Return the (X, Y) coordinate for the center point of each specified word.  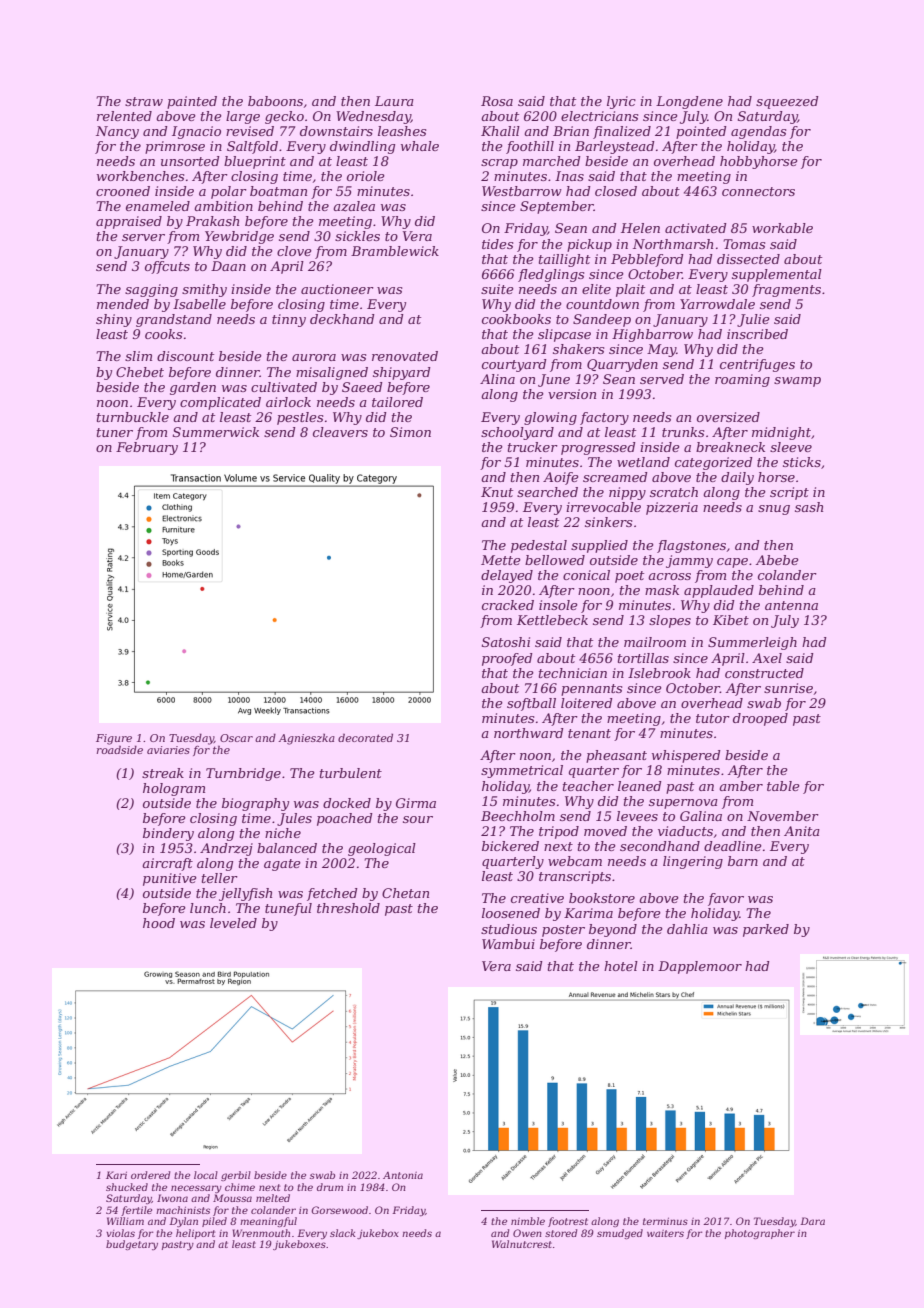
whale (420, 146)
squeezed (787, 102)
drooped (760, 719)
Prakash (212, 221)
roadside (120, 749)
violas (120, 1233)
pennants (591, 690)
